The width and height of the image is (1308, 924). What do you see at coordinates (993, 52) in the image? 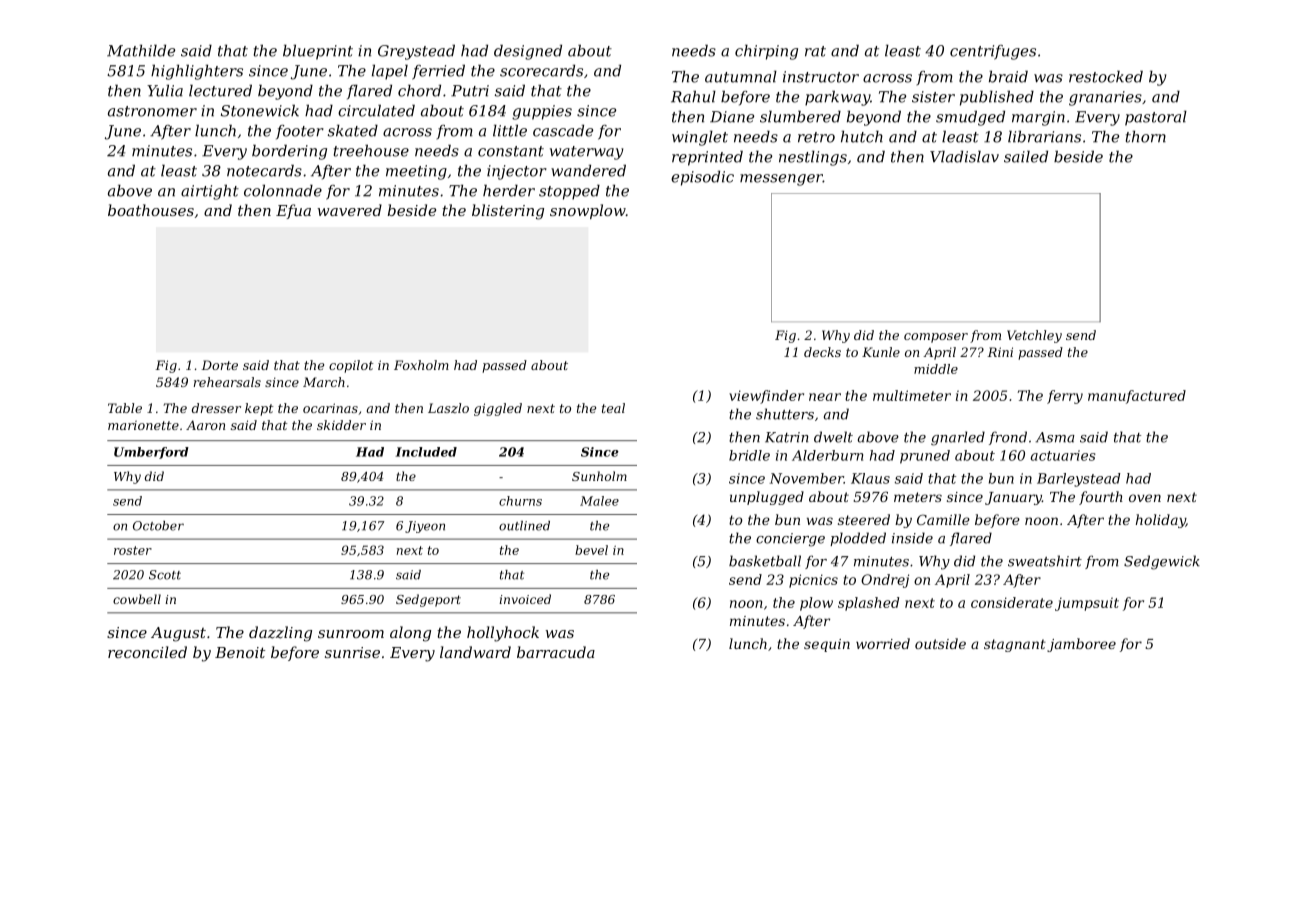
I see `centrifuges` at bounding box center [993, 52].
